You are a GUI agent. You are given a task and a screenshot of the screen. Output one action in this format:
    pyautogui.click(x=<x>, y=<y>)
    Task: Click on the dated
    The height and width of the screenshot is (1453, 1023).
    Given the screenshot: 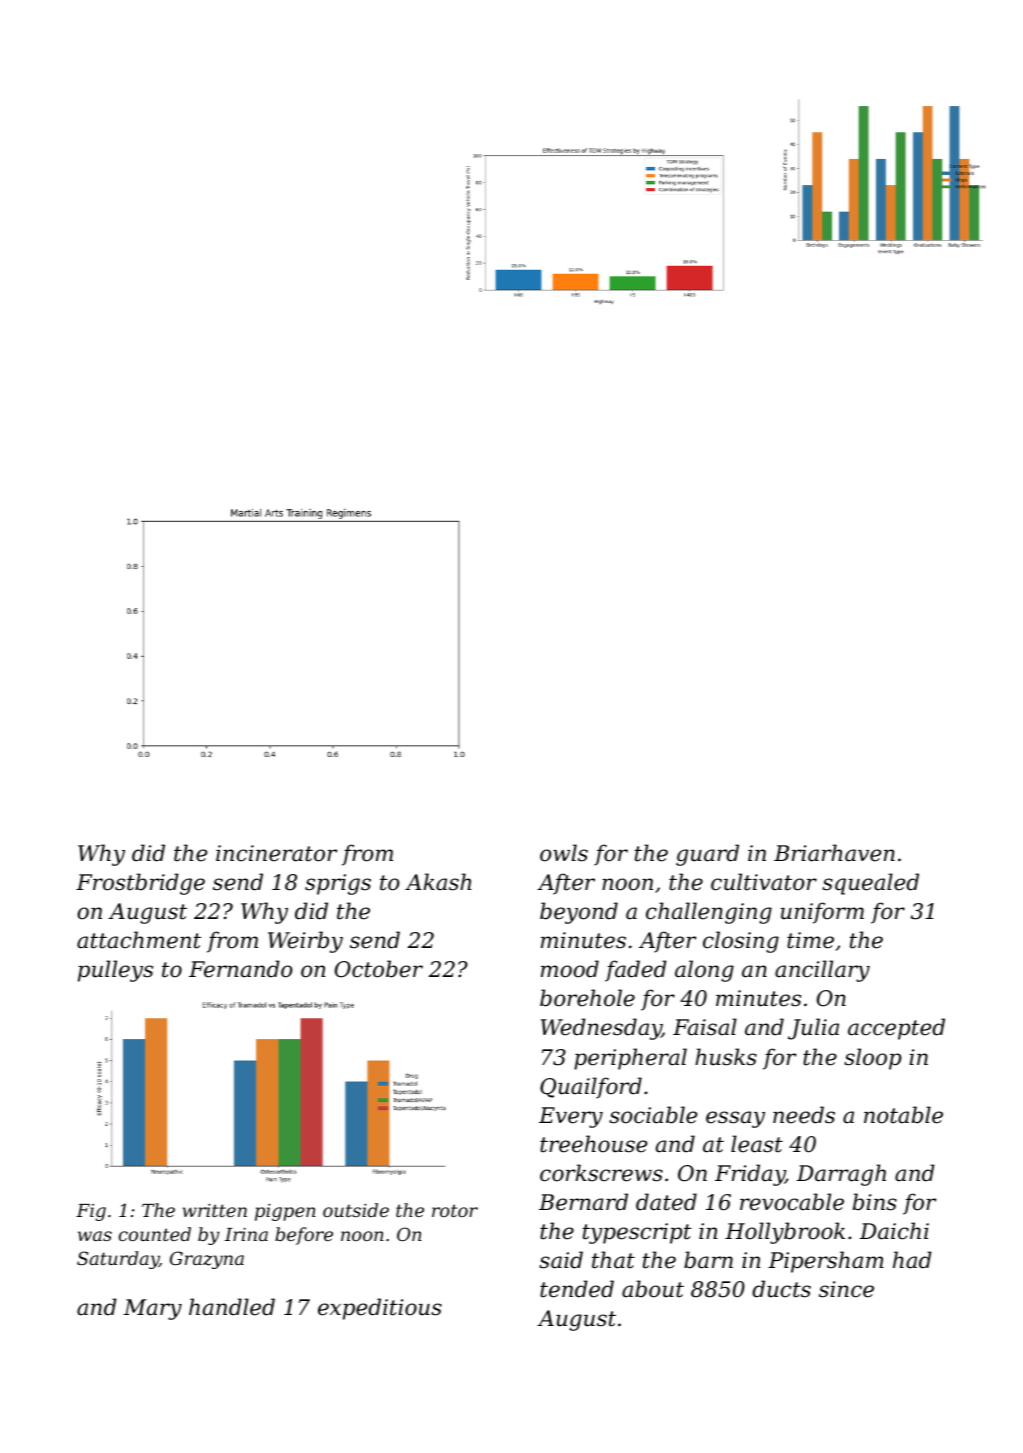 What is the action you would take?
    pyautogui.click(x=666, y=1202)
